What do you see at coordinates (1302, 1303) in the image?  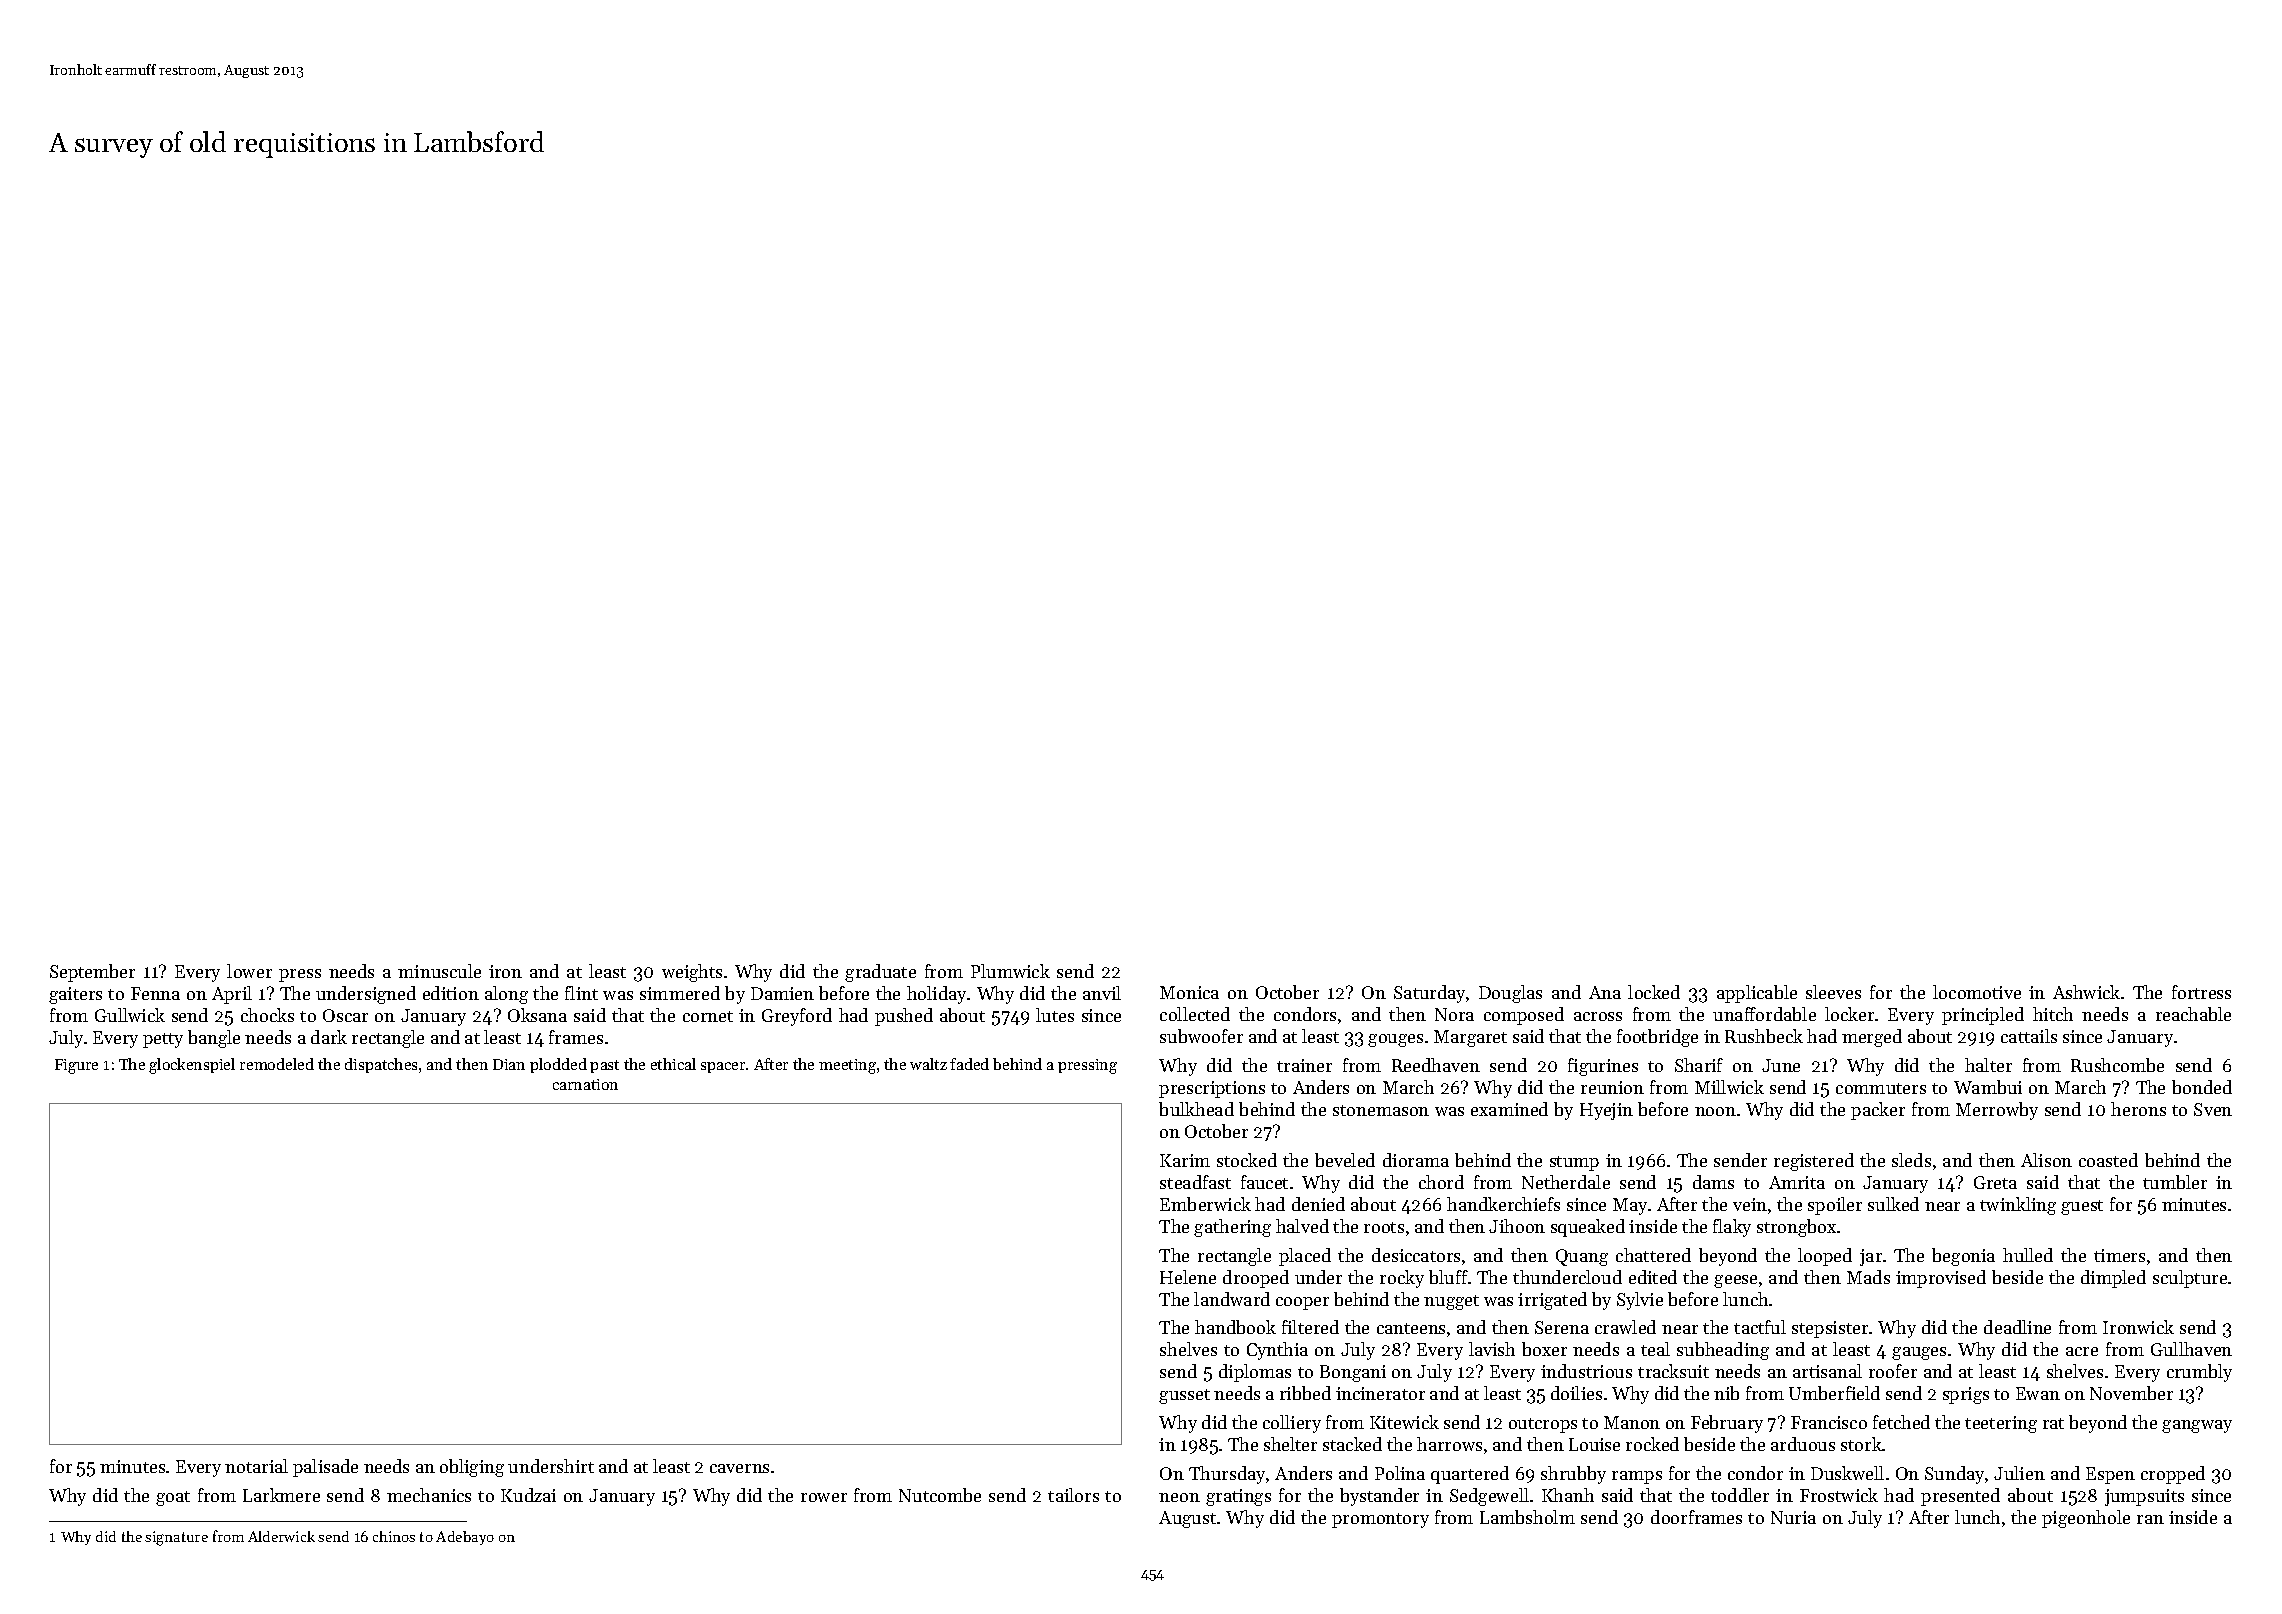 I see `cooper` at bounding box center [1302, 1303].
